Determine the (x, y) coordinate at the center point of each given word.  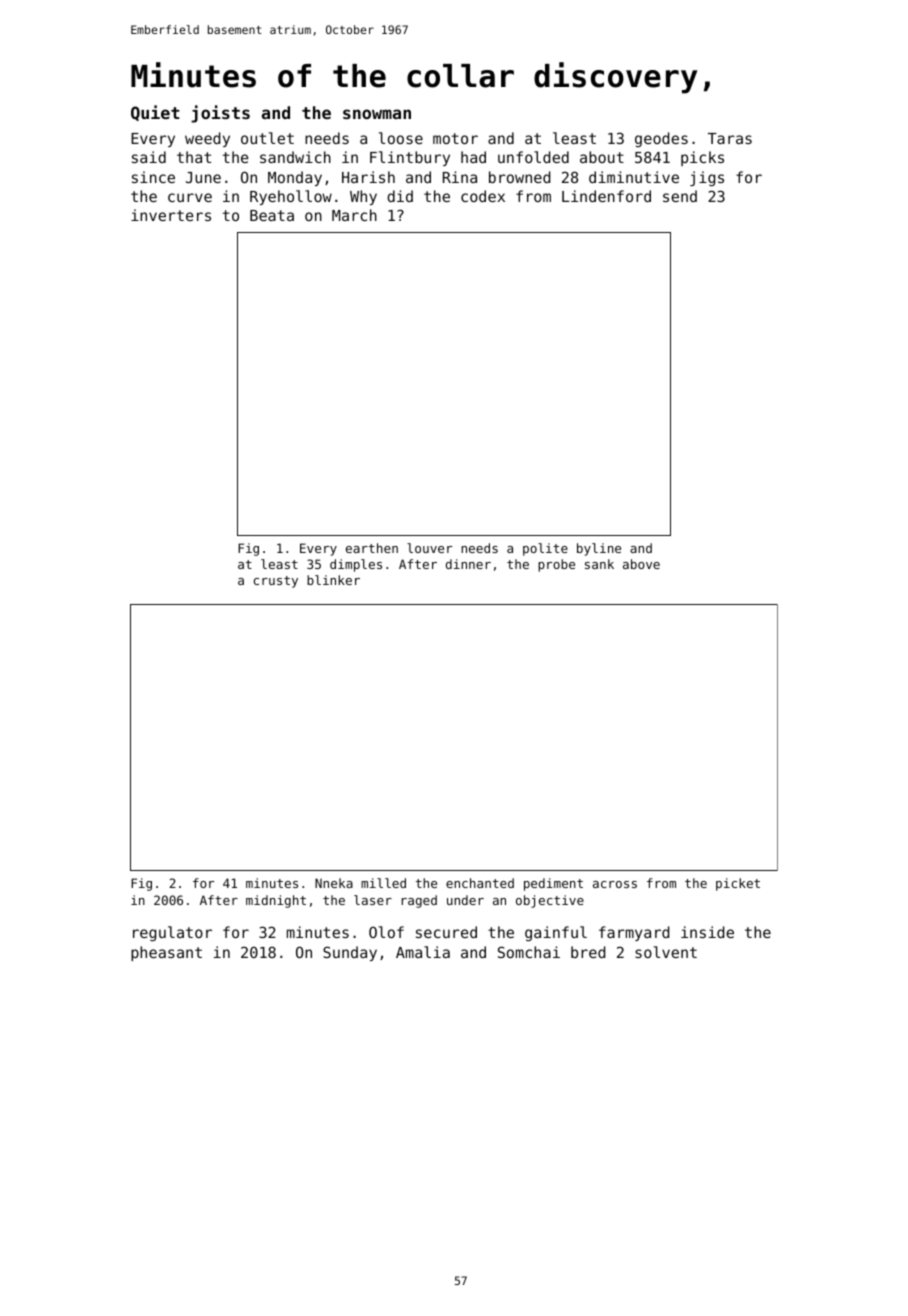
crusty (276, 582)
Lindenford (606, 196)
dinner (468, 564)
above (641, 564)
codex (483, 196)
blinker (333, 580)
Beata (272, 215)
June (203, 177)
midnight (276, 901)
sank (599, 564)
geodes (661, 139)
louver (429, 548)
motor (455, 138)
